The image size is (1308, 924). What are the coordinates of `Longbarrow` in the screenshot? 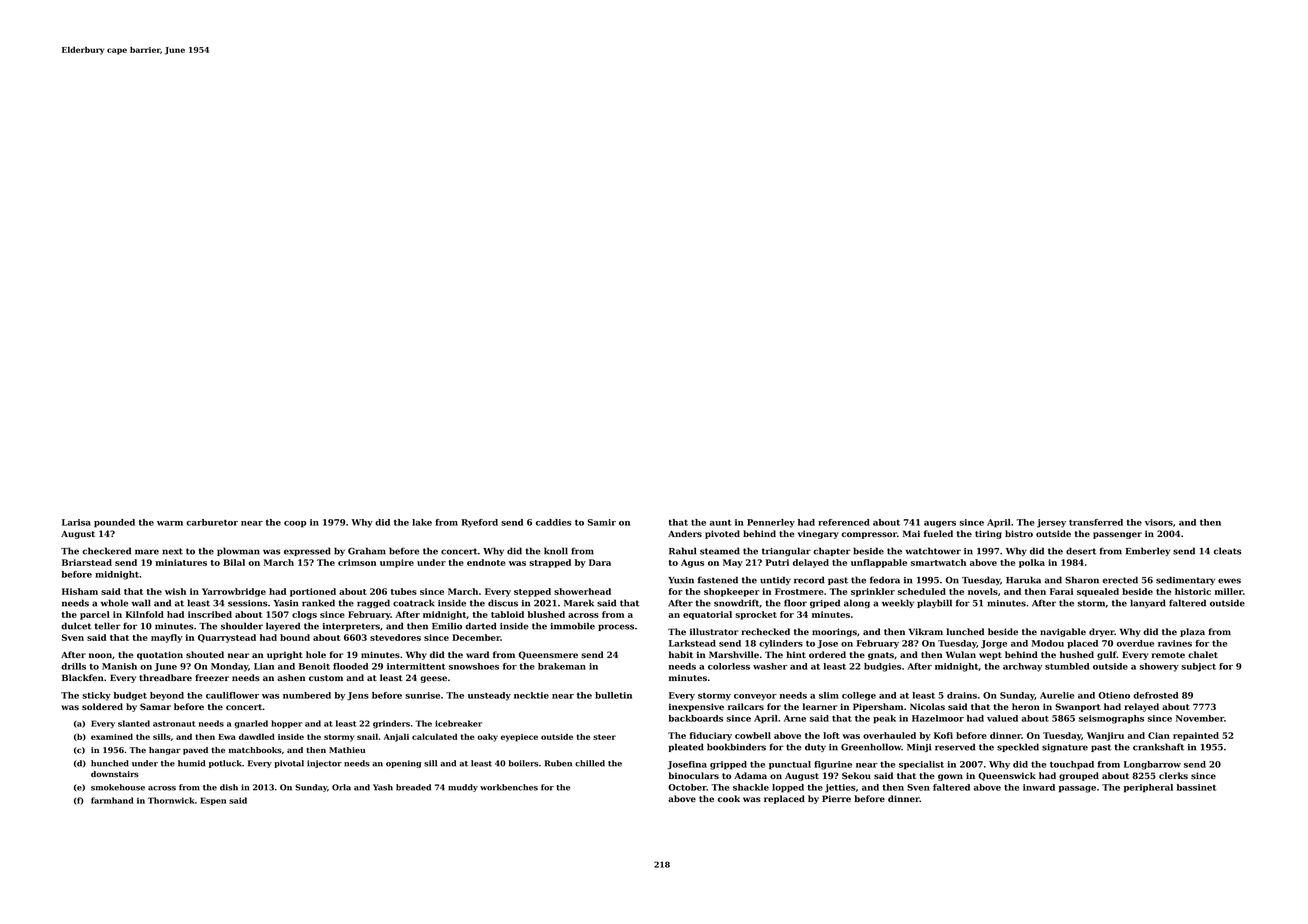 It's located at (1152, 765).
